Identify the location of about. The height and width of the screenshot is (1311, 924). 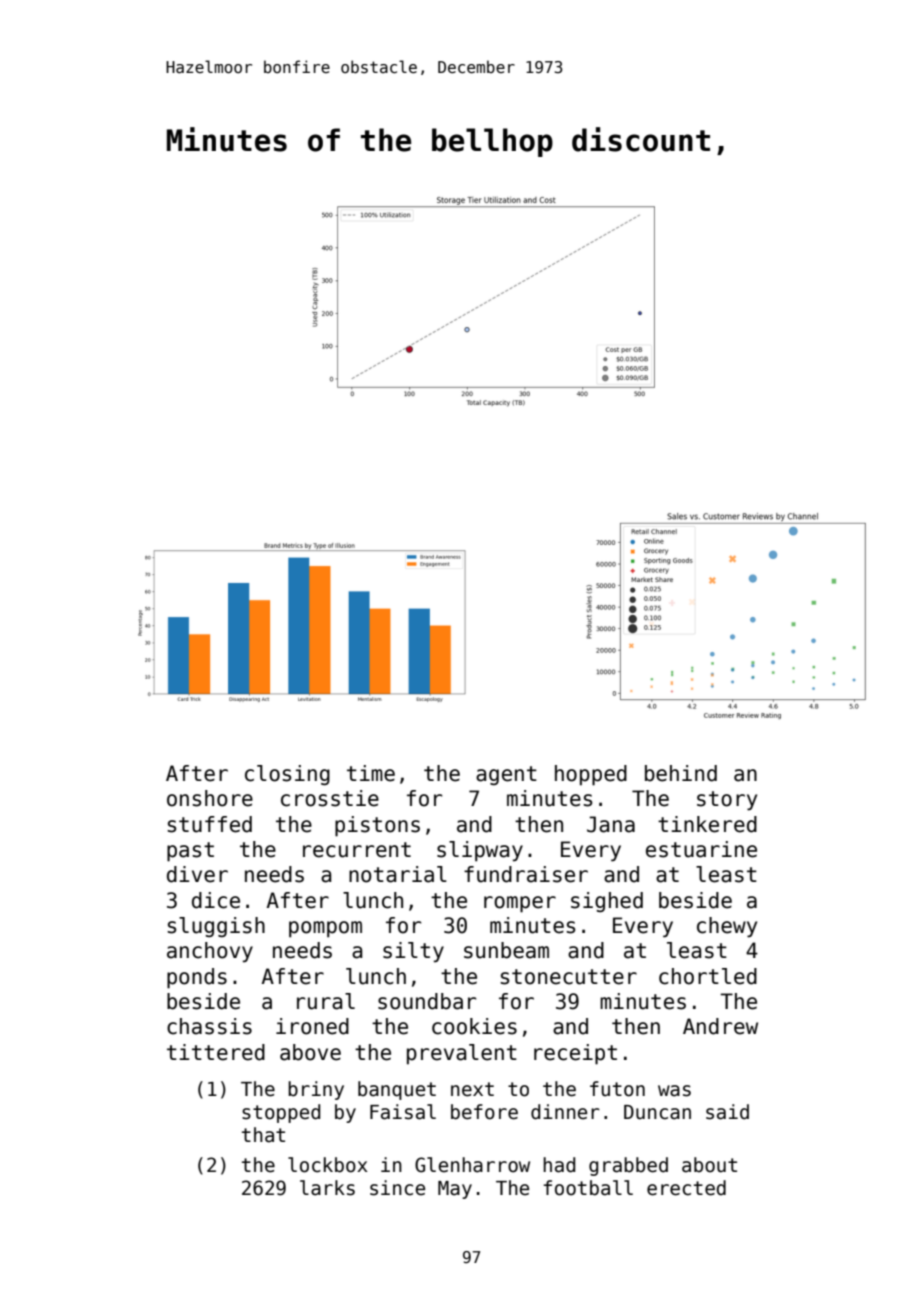
(709, 1165).
